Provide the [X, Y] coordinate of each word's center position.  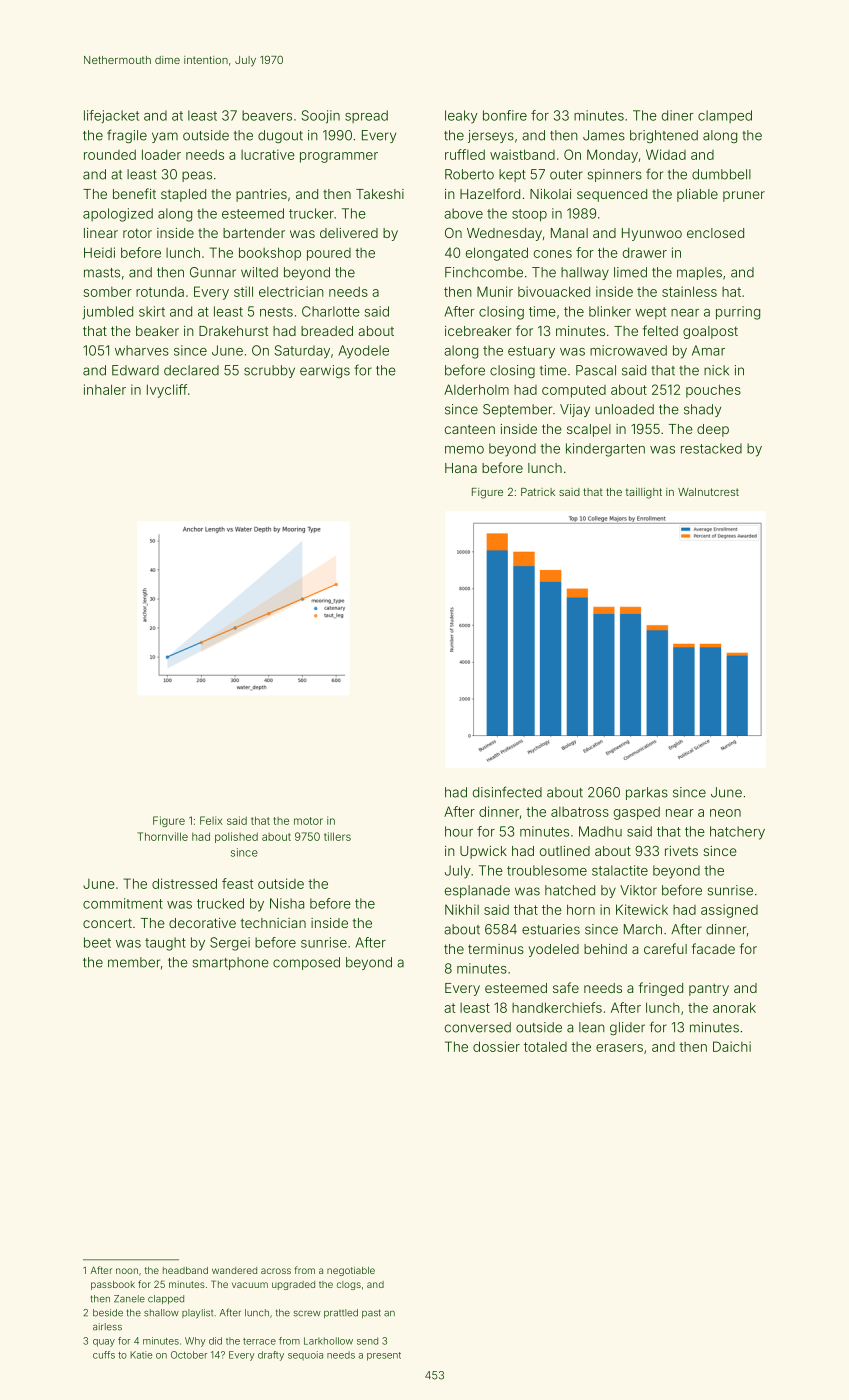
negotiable [351, 1271]
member [134, 962]
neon [725, 813]
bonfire [505, 115]
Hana [461, 468]
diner [678, 115]
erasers [619, 1048]
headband [185, 1270]
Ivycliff [167, 391]
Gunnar [213, 272]
